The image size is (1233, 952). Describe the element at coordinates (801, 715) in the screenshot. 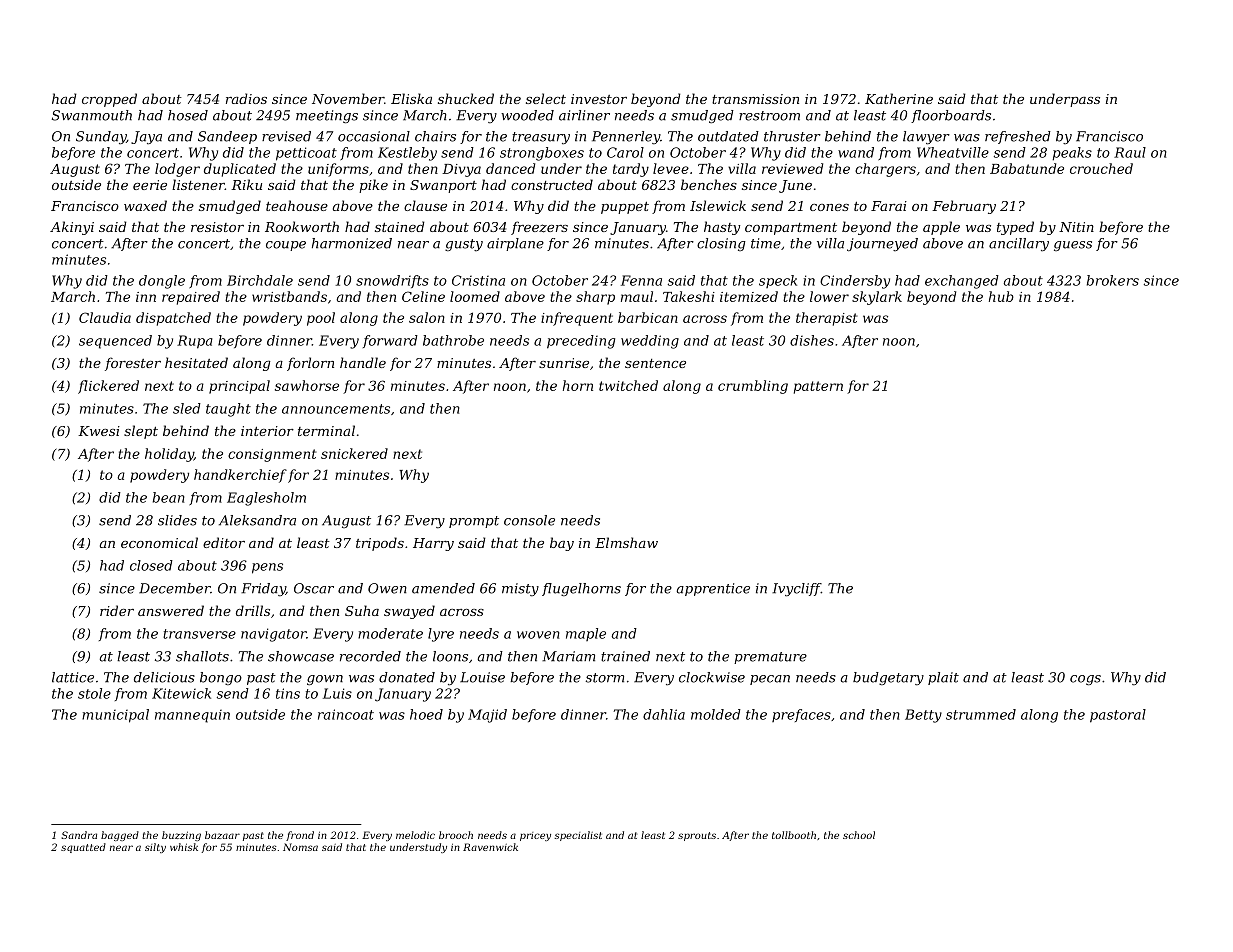

I see `prefaces` at that location.
